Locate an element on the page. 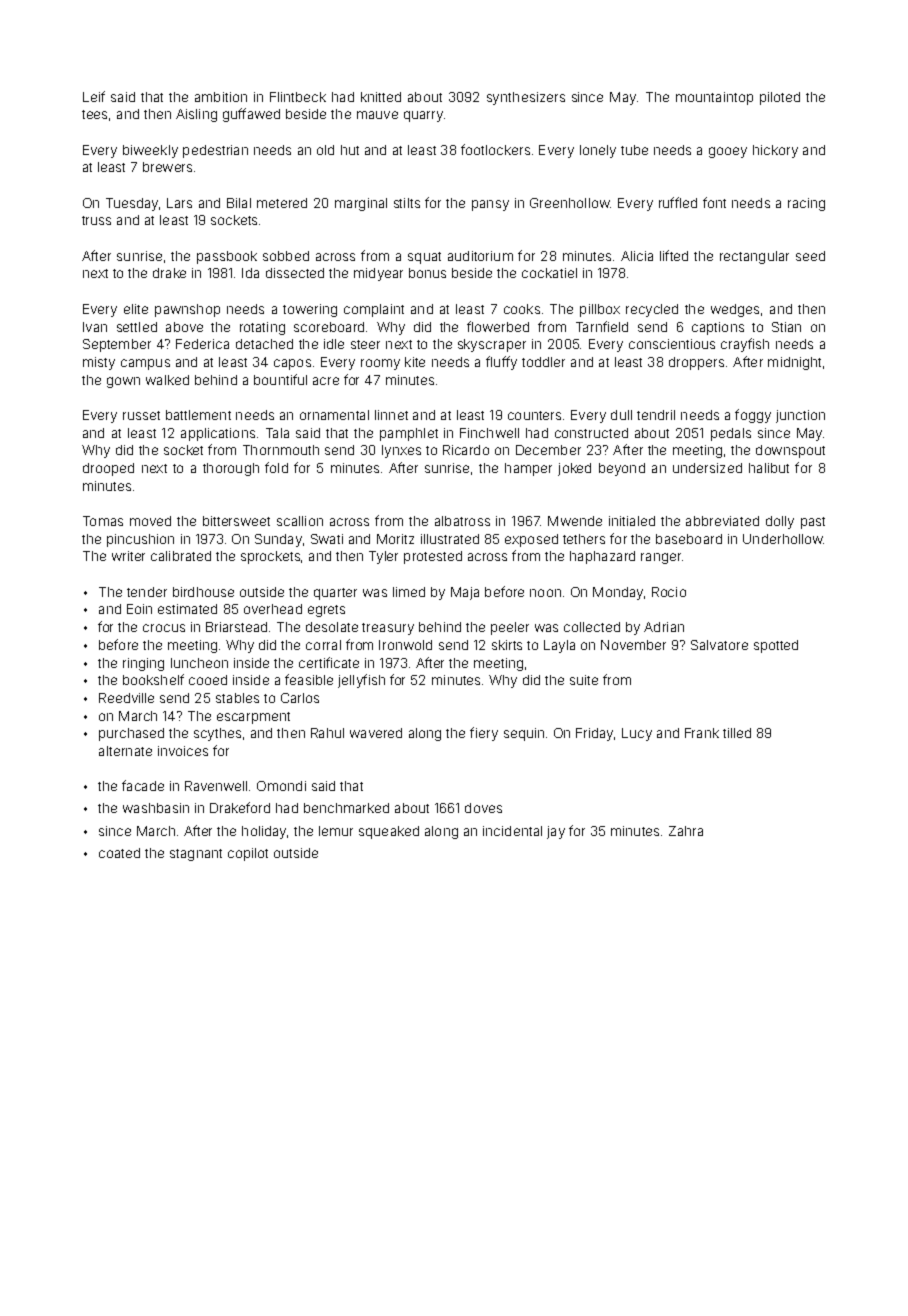 The width and height of the image is (908, 1316). piloted is located at coordinates (780, 98).
